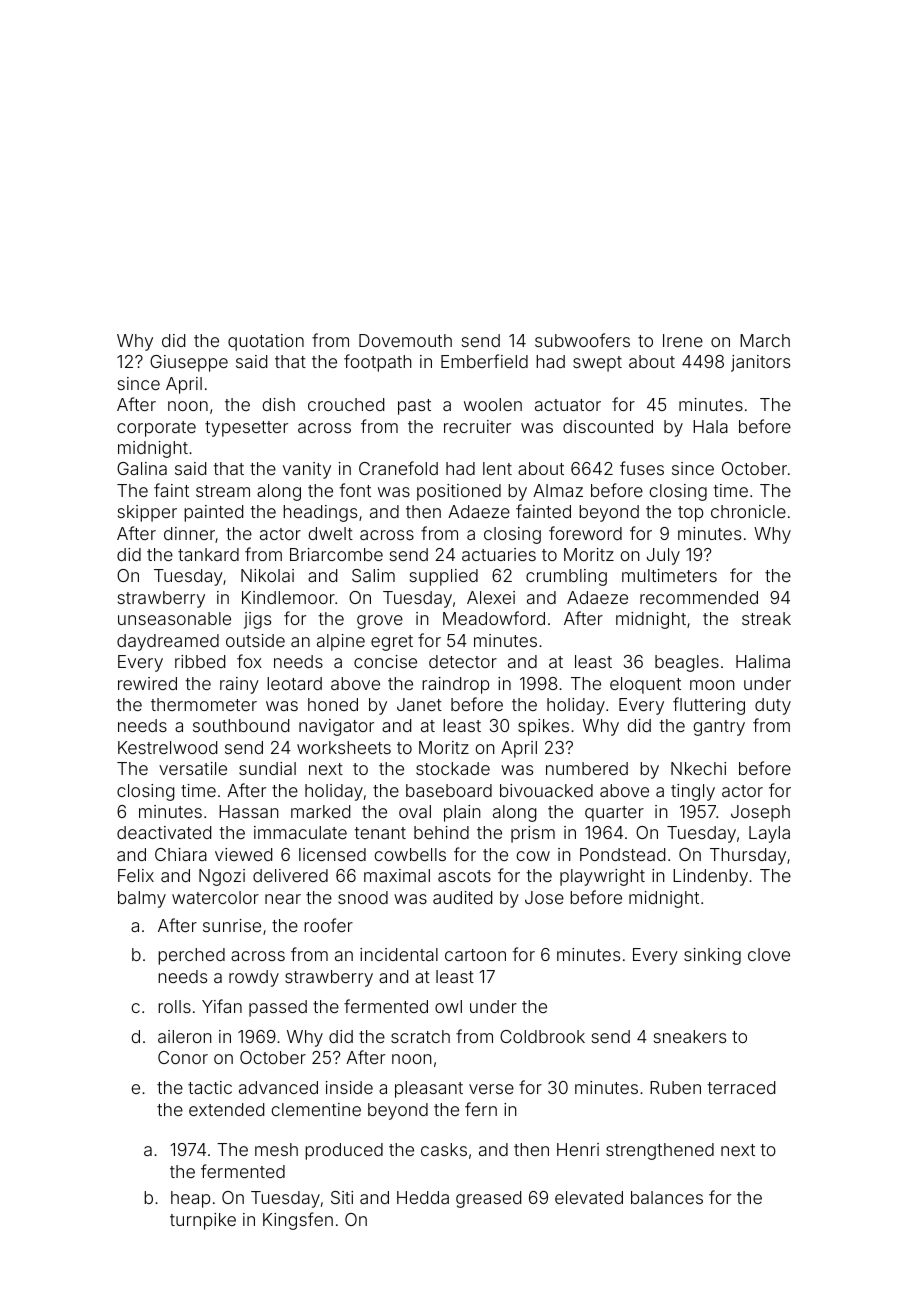  Describe the element at coordinates (346, 404) in the page. I see `crouched` at that location.
